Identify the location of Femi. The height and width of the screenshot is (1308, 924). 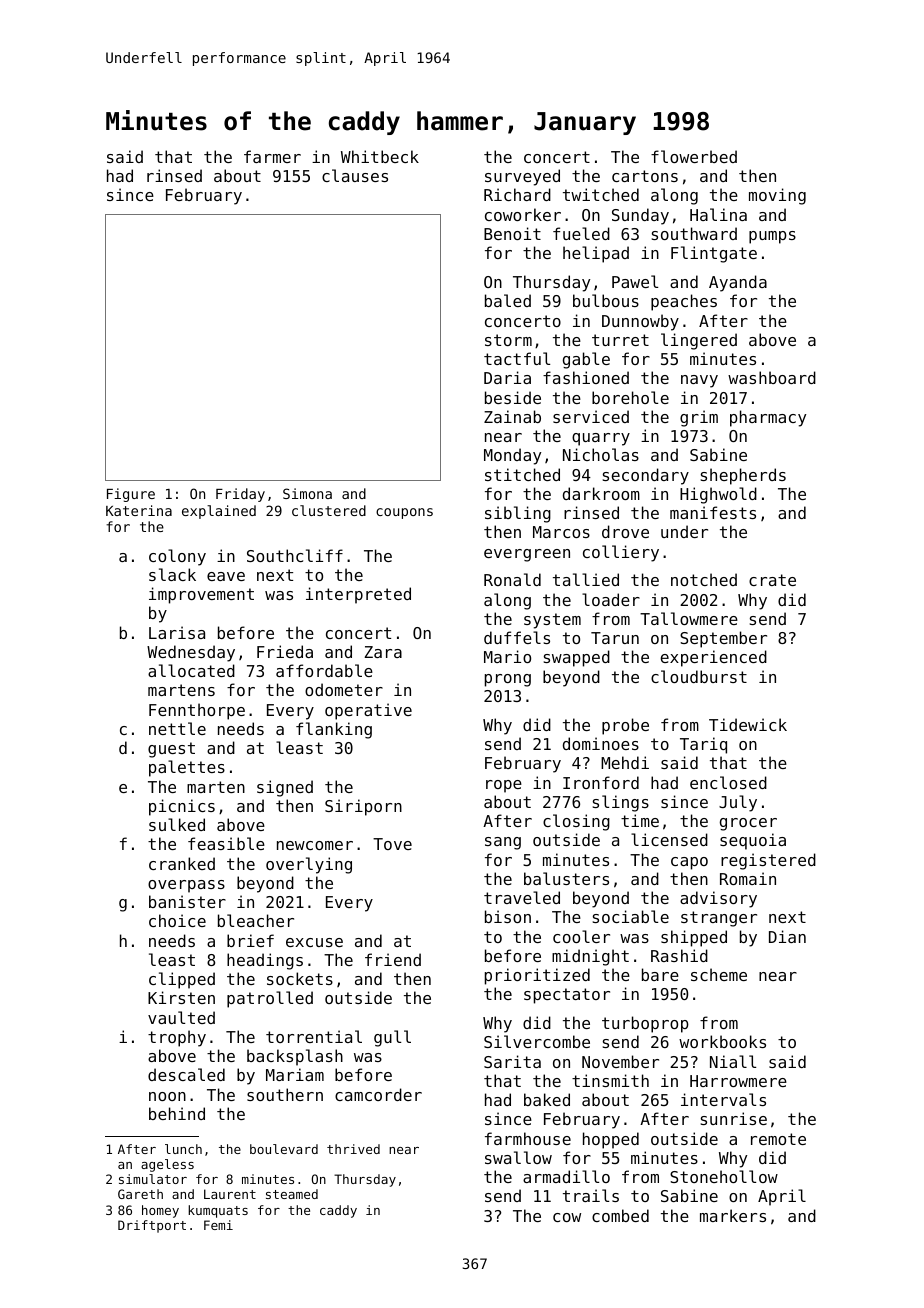
(218, 1225).
